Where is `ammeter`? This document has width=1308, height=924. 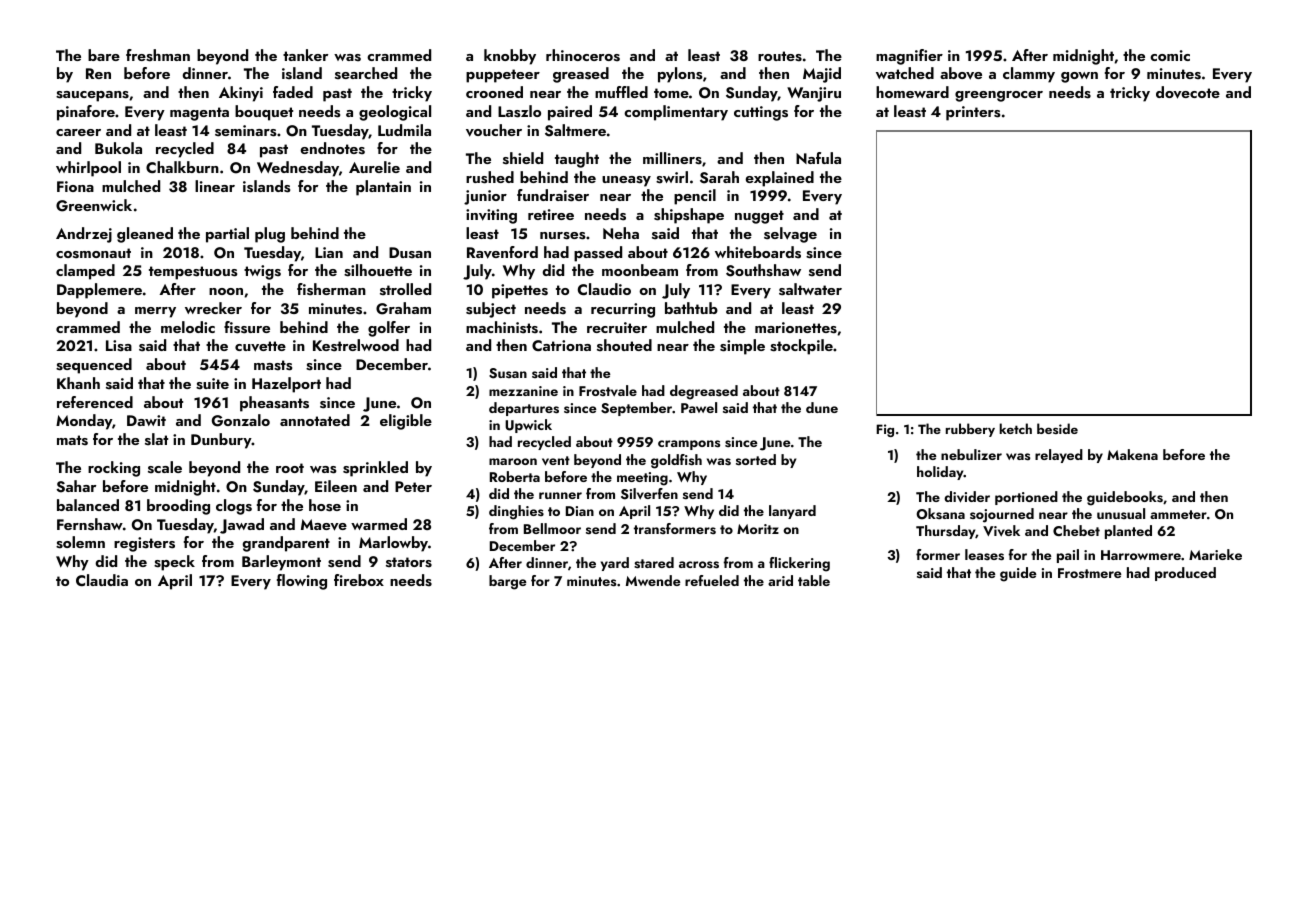
ammeter is located at coordinates (1178, 514).
